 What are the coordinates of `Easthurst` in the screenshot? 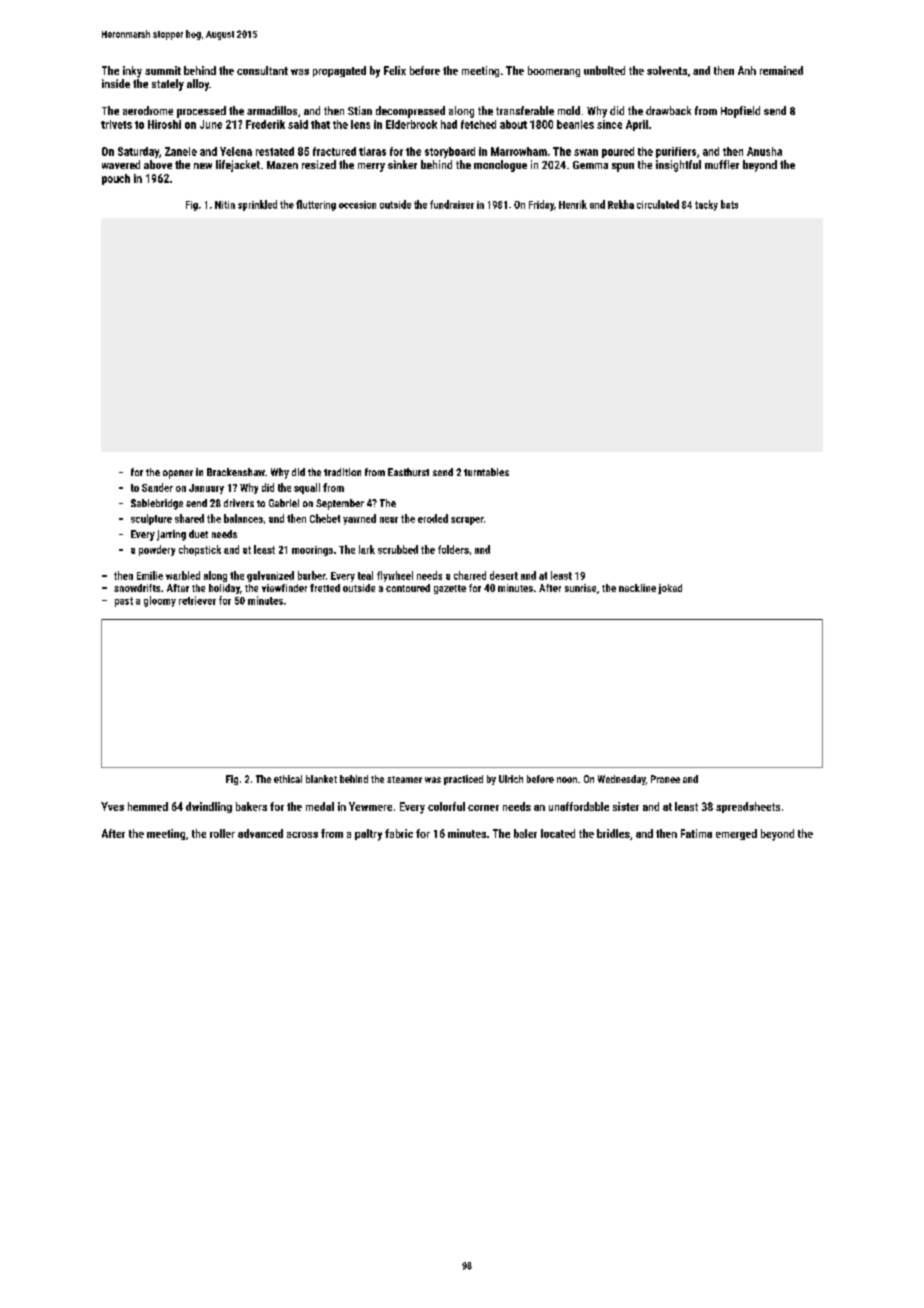 It's located at (408, 472).
